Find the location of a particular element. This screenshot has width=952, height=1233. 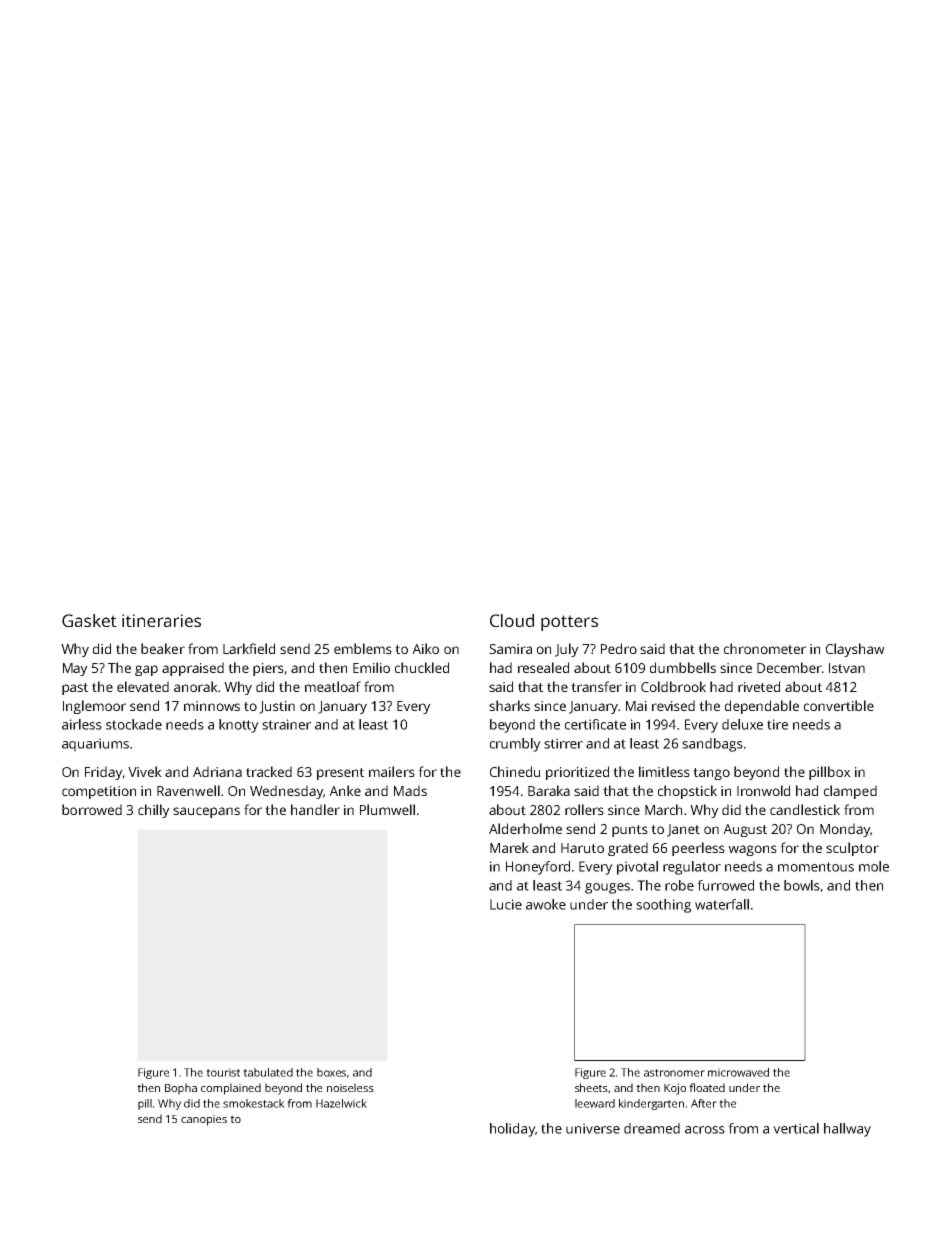

Clayshaw is located at coordinates (855, 650).
